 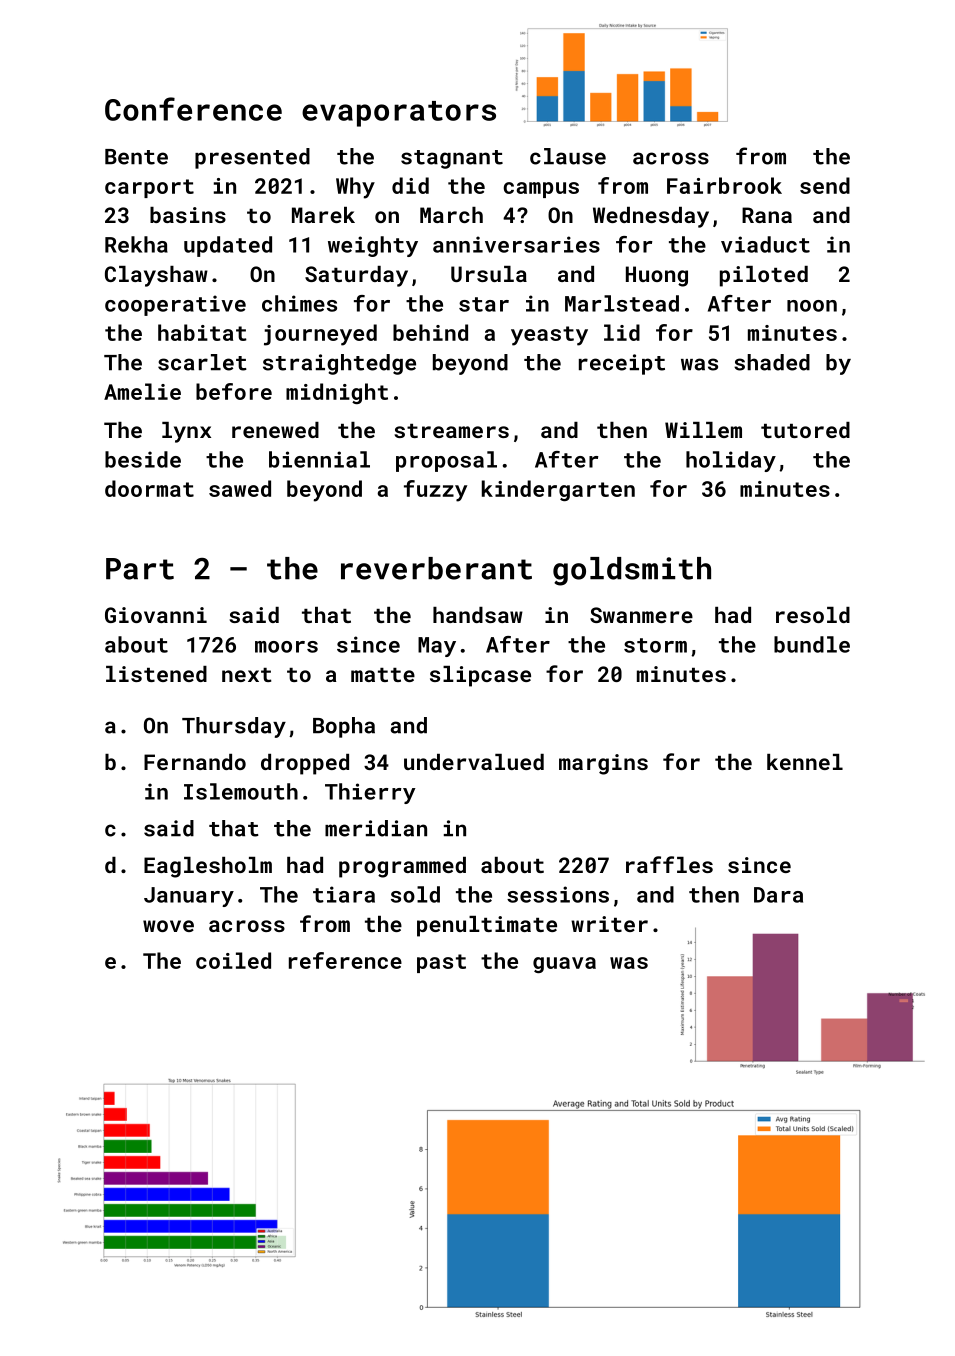 What do you see at coordinates (345, 960) in the document?
I see `reference` at bounding box center [345, 960].
